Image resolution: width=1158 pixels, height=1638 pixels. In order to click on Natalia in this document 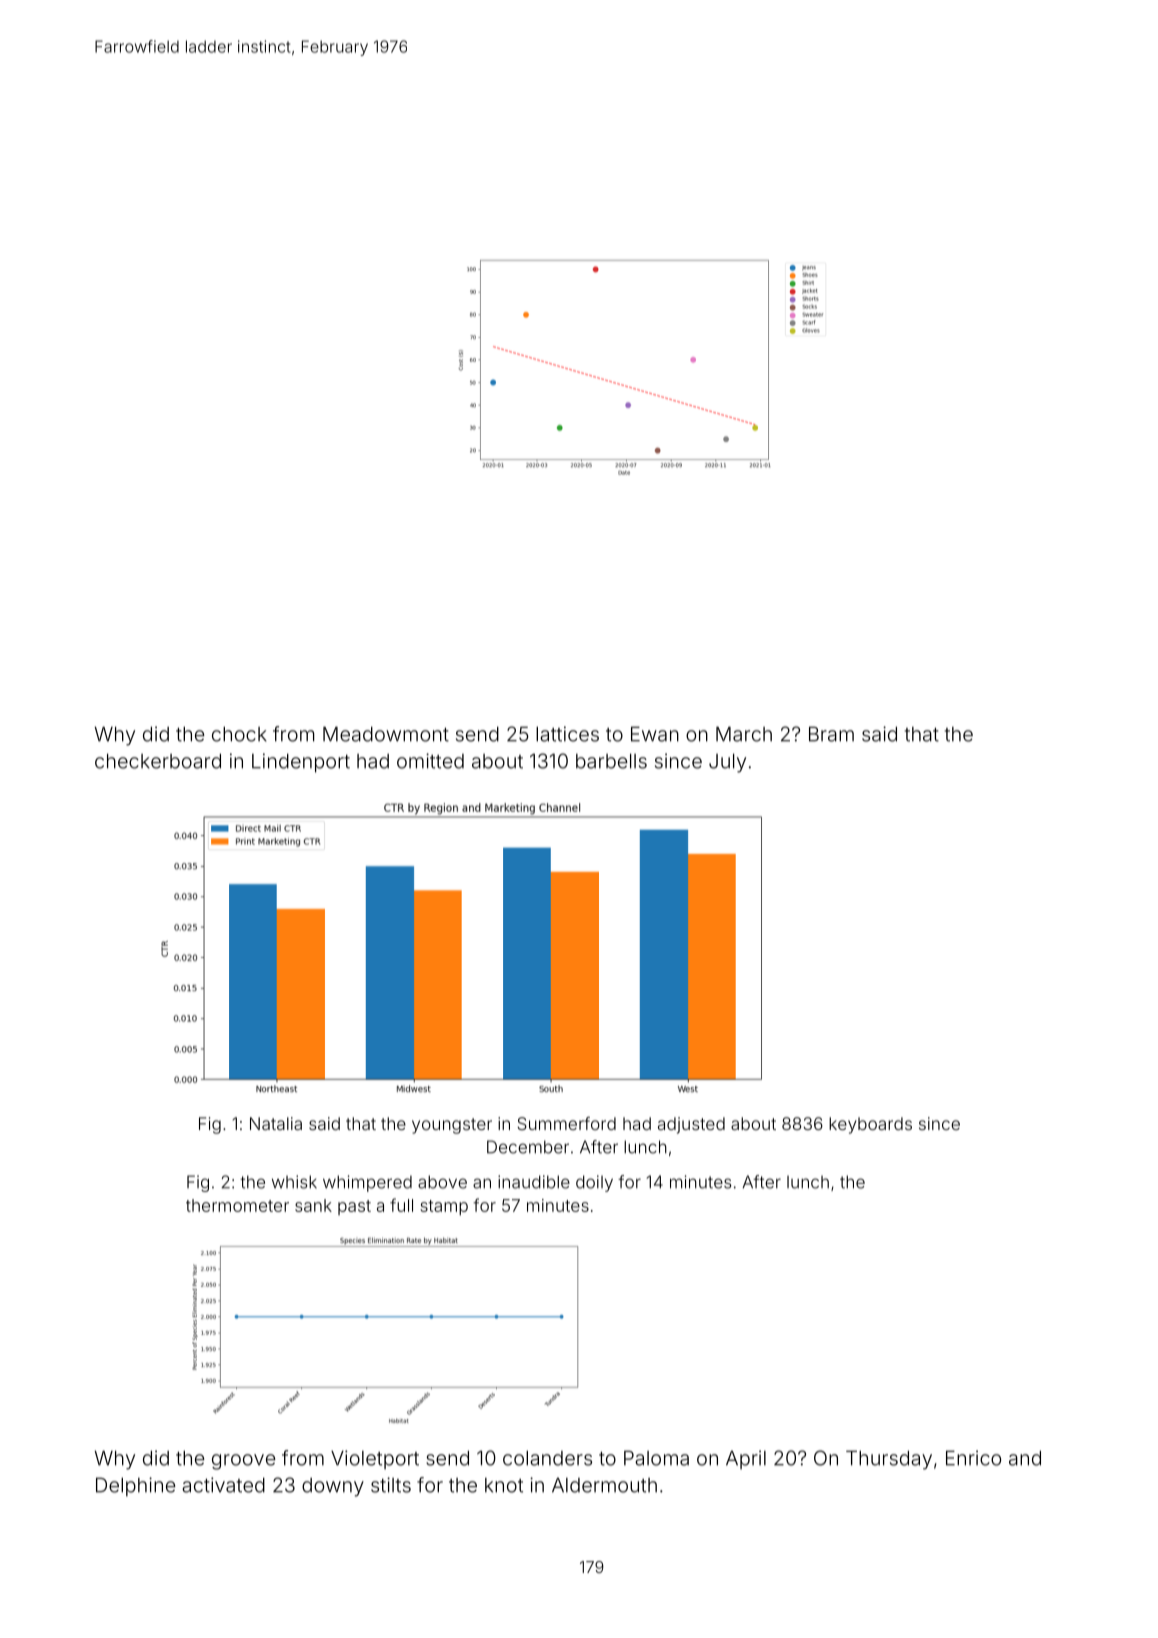, I will do `click(276, 1123)`.
